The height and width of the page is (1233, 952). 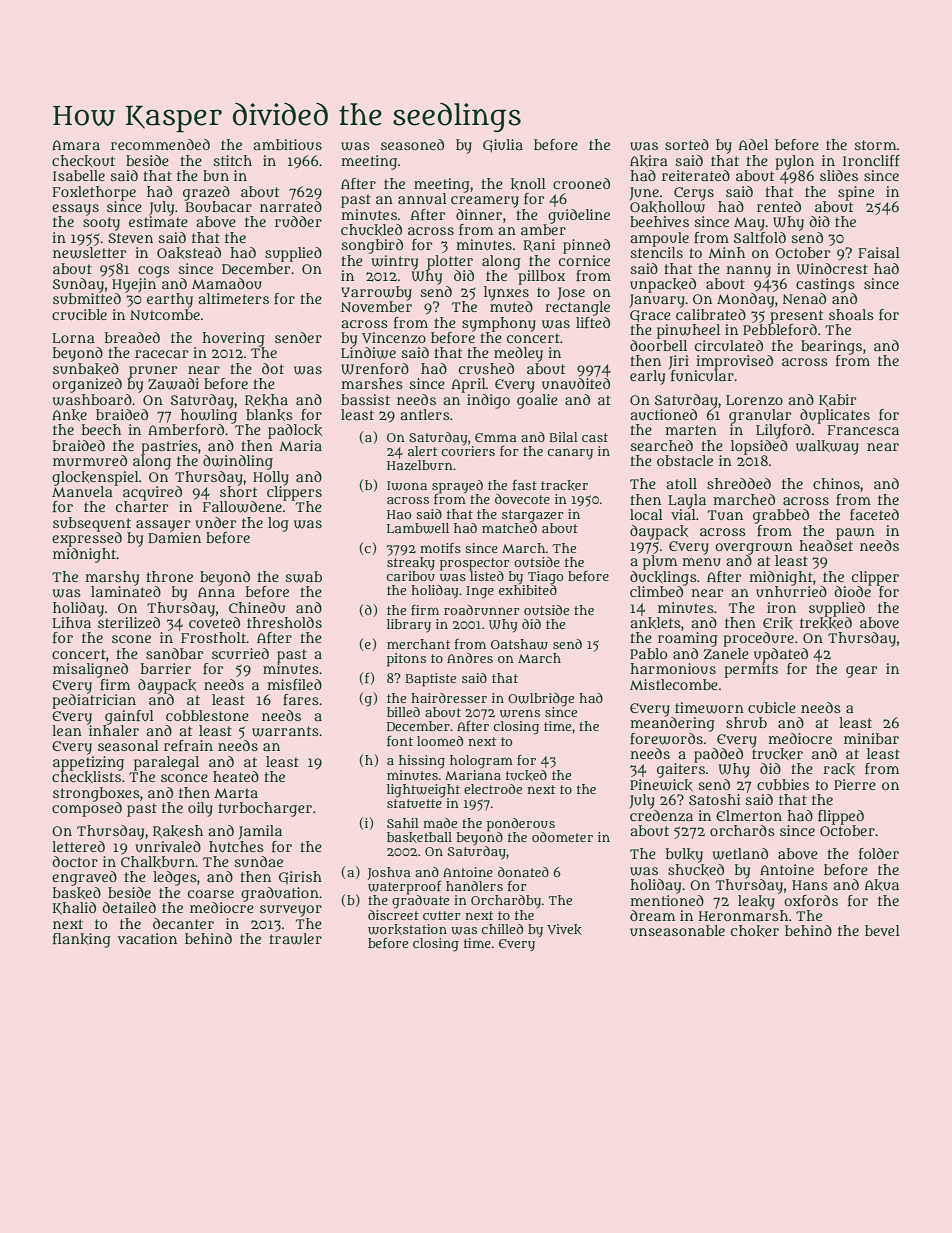 What do you see at coordinates (372, 383) in the page?
I see `marshes` at bounding box center [372, 383].
